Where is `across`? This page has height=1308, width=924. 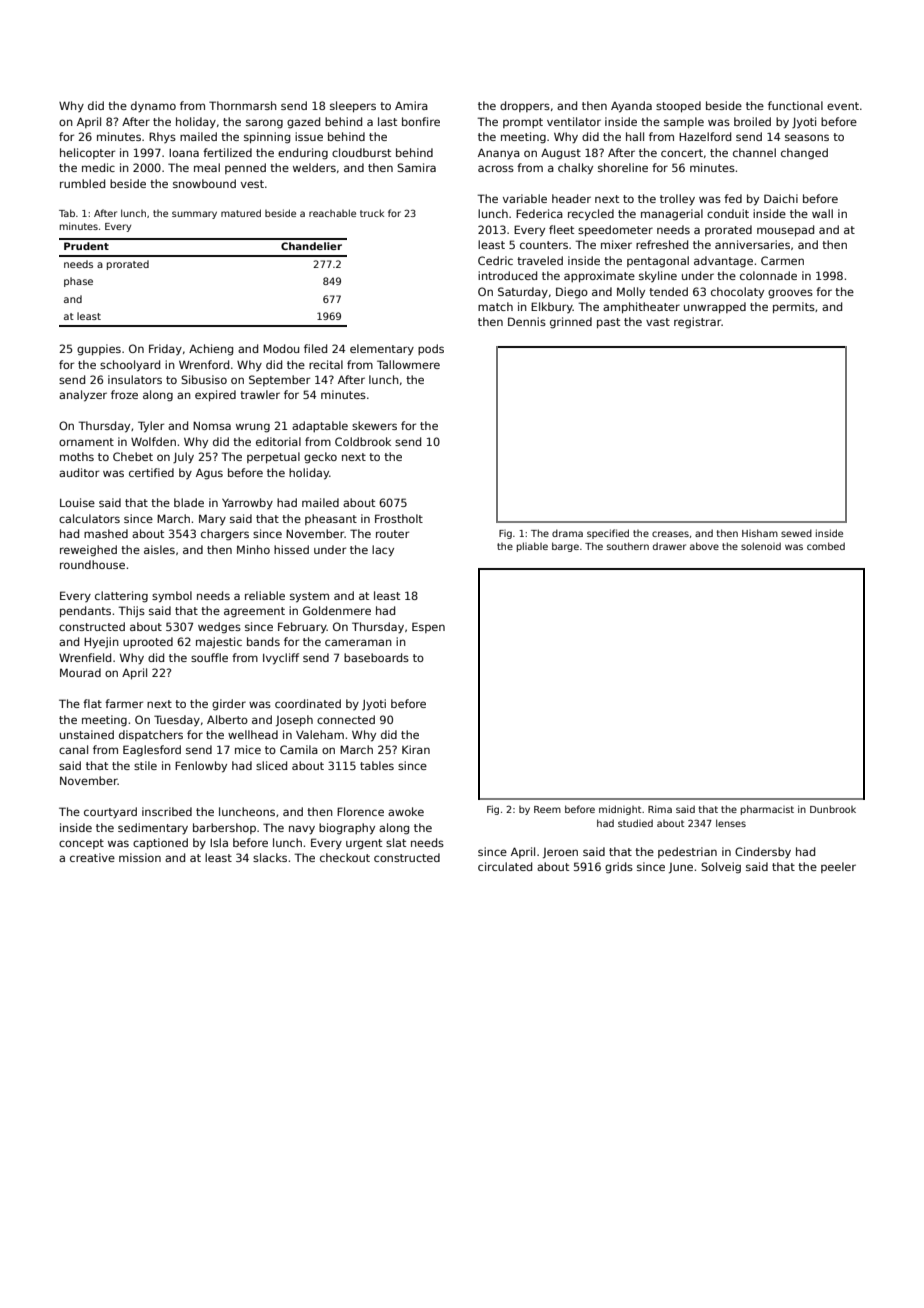
across is located at coordinates (496, 168).
